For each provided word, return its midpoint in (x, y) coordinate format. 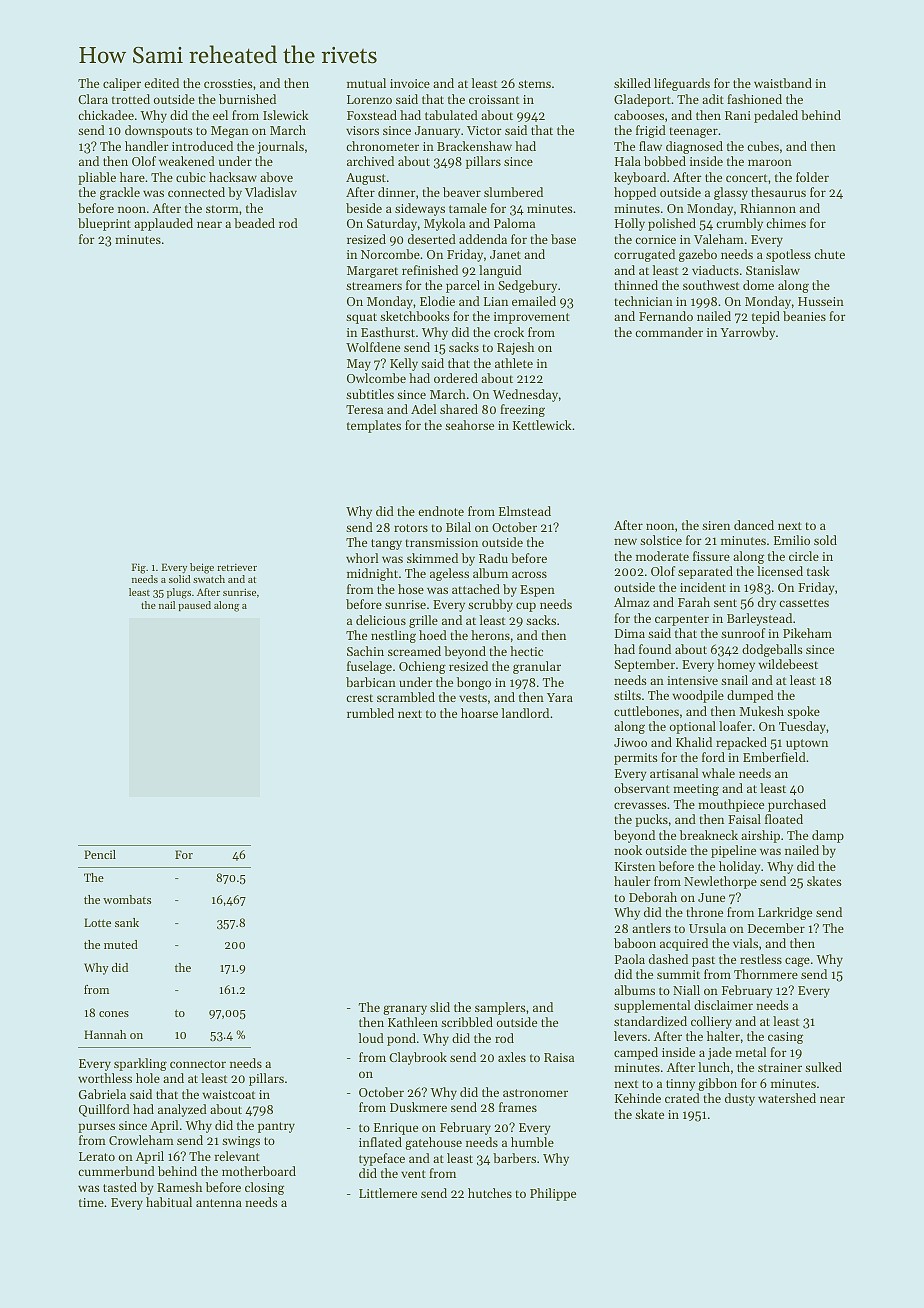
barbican (371, 682)
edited (161, 83)
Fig (139, 568)
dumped (750, 696)
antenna (219, 1203)
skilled (632, 83)
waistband (783, 83)
